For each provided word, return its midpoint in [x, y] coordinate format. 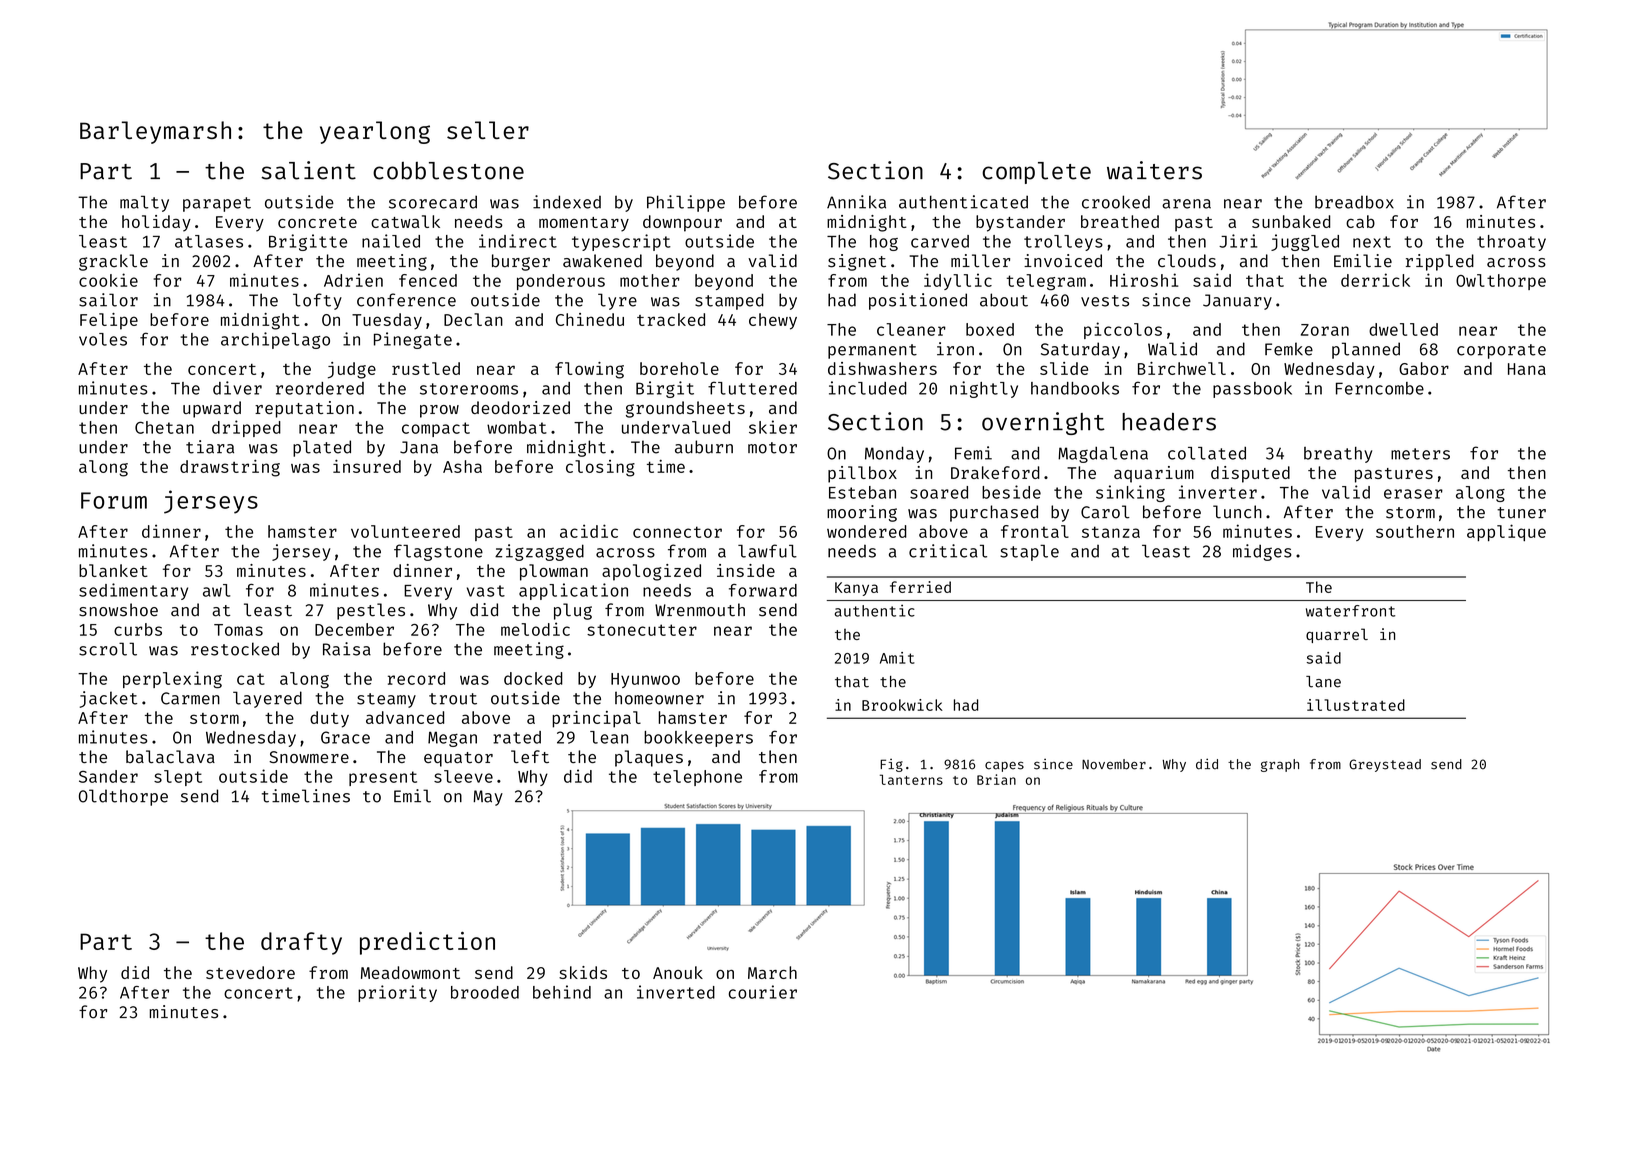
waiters [1154, 170]
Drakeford [995, 472]
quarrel [1337, 635]
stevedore [250, 972]
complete [1036, 173]
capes [1004, 767]
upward [212, 409]
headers [1169, 422]
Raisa [347, 649]
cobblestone [448, 171]
